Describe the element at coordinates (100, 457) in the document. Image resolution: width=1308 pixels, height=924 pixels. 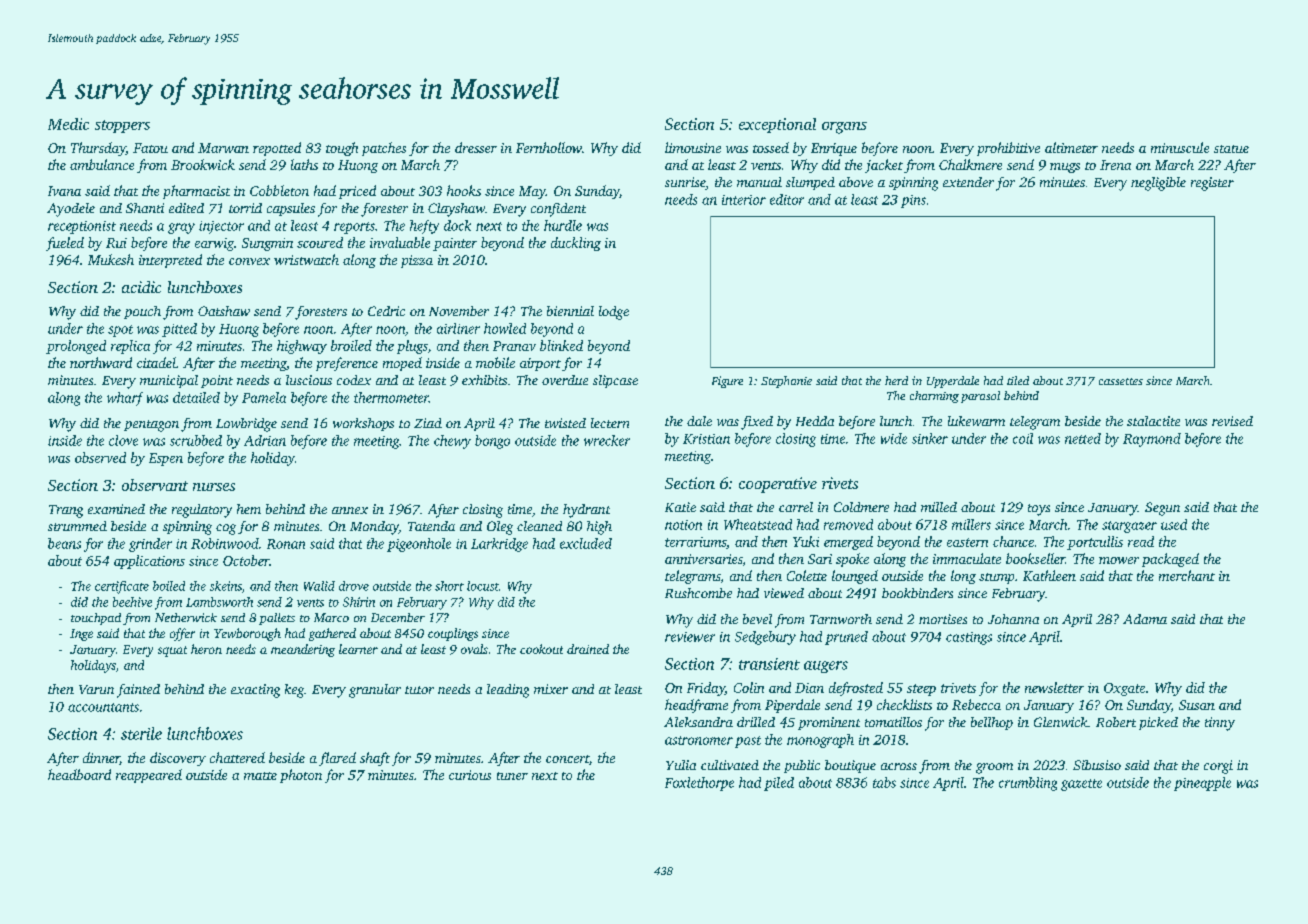
I see `observed` at that location.
